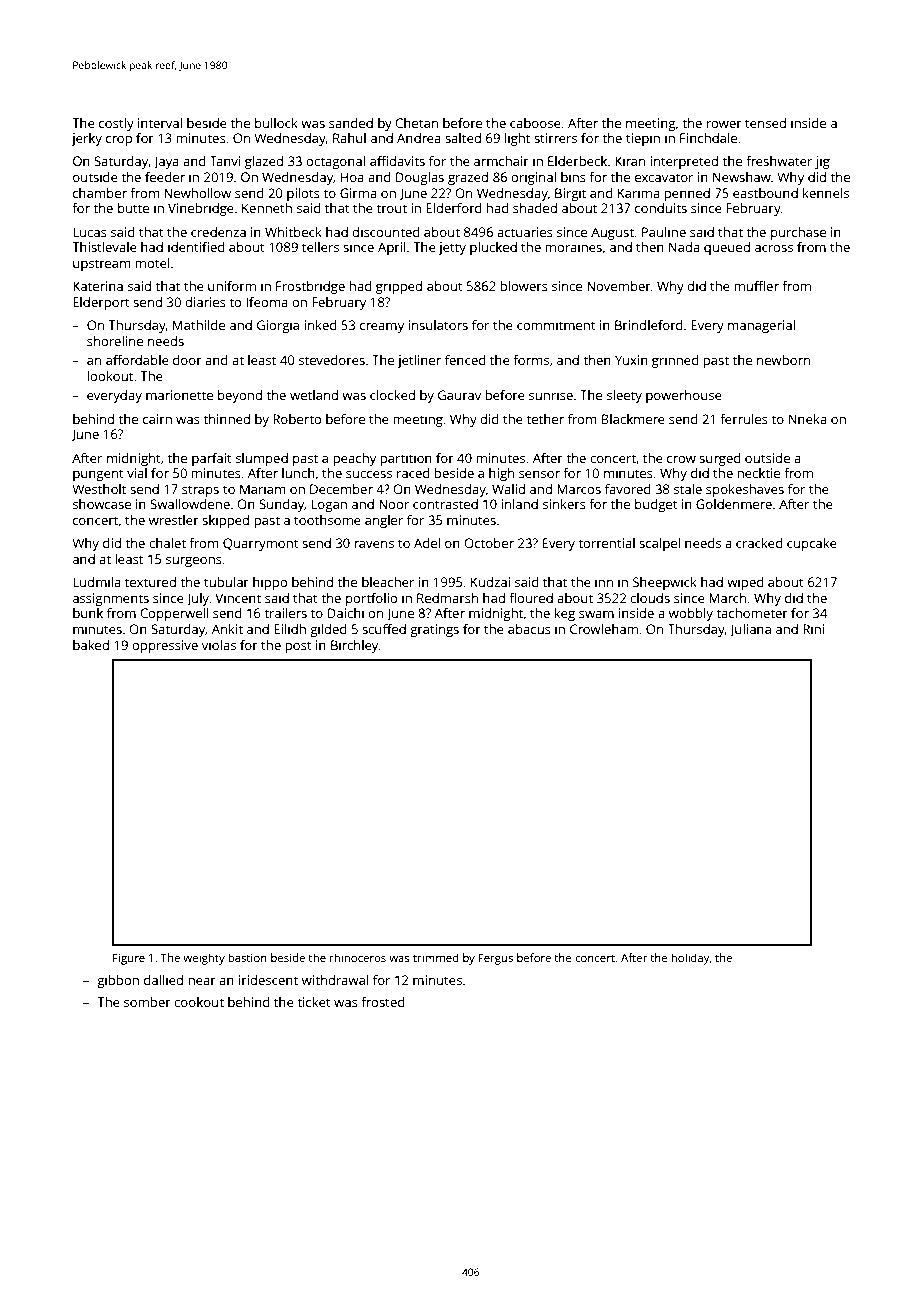  What do you see at coordinates (261, 544) in the document?
I see `Quarrymont` at bounding box center [261, 544].
